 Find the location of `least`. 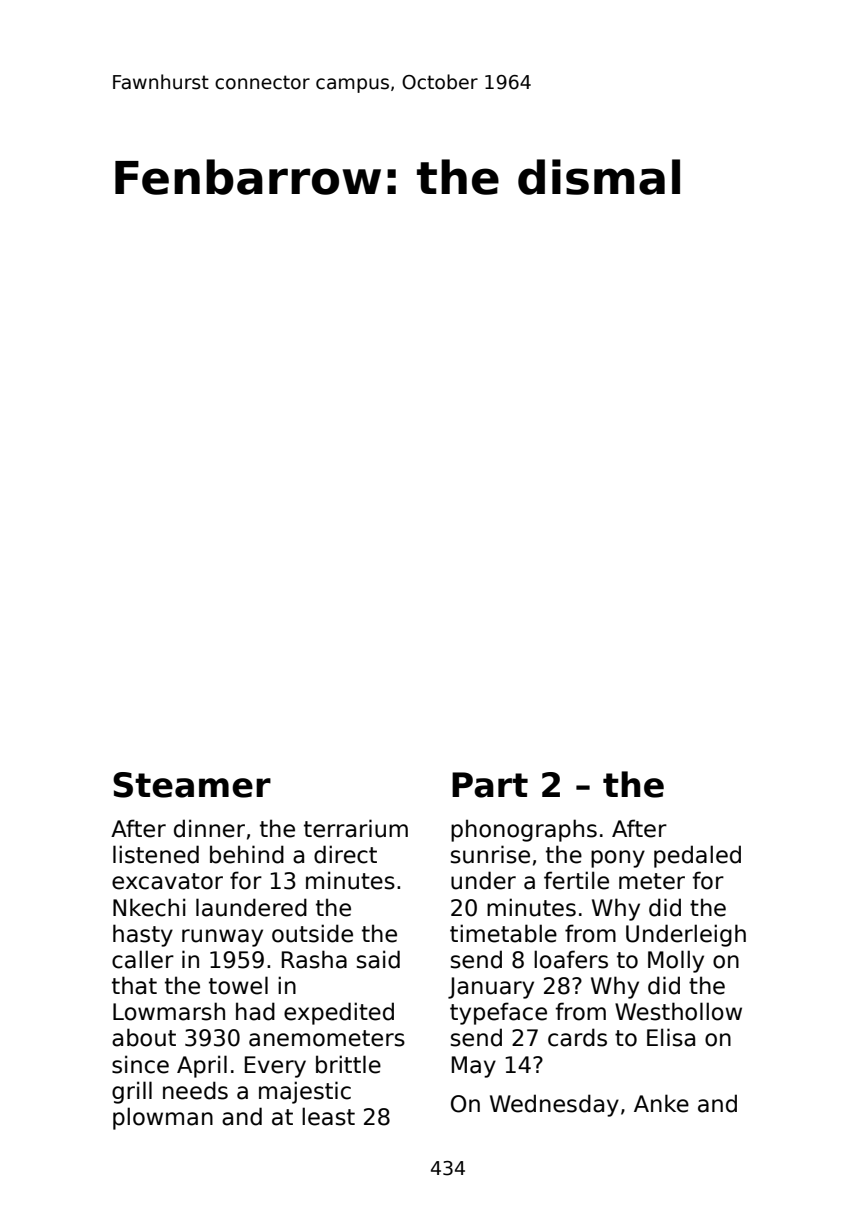

least is located at coordinates (328, 1116).
